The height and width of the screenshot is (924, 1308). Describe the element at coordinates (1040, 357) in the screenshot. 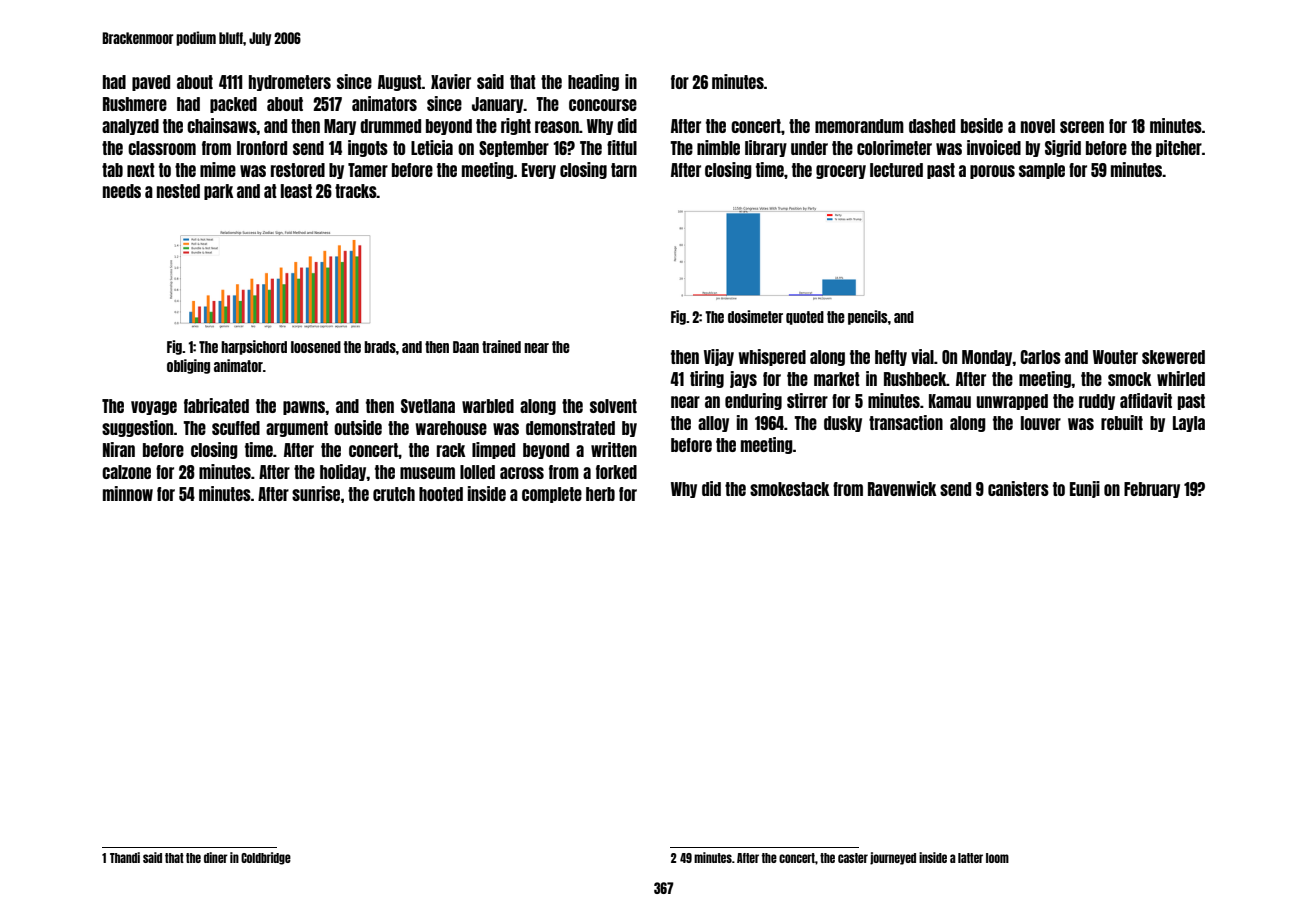

I see `Carlos` at that location.
